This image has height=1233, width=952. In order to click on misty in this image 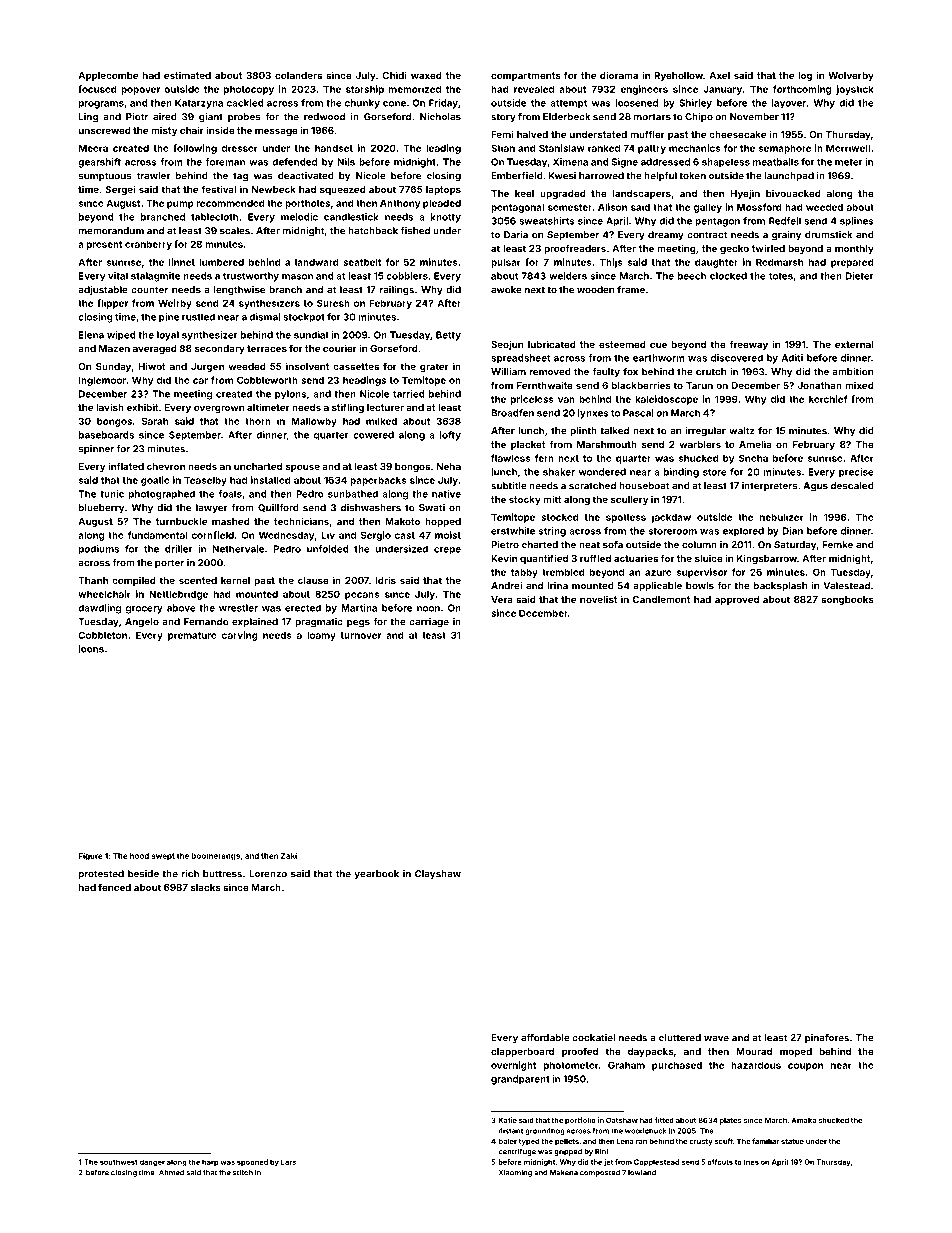, I will do `click(164, 131)`.
